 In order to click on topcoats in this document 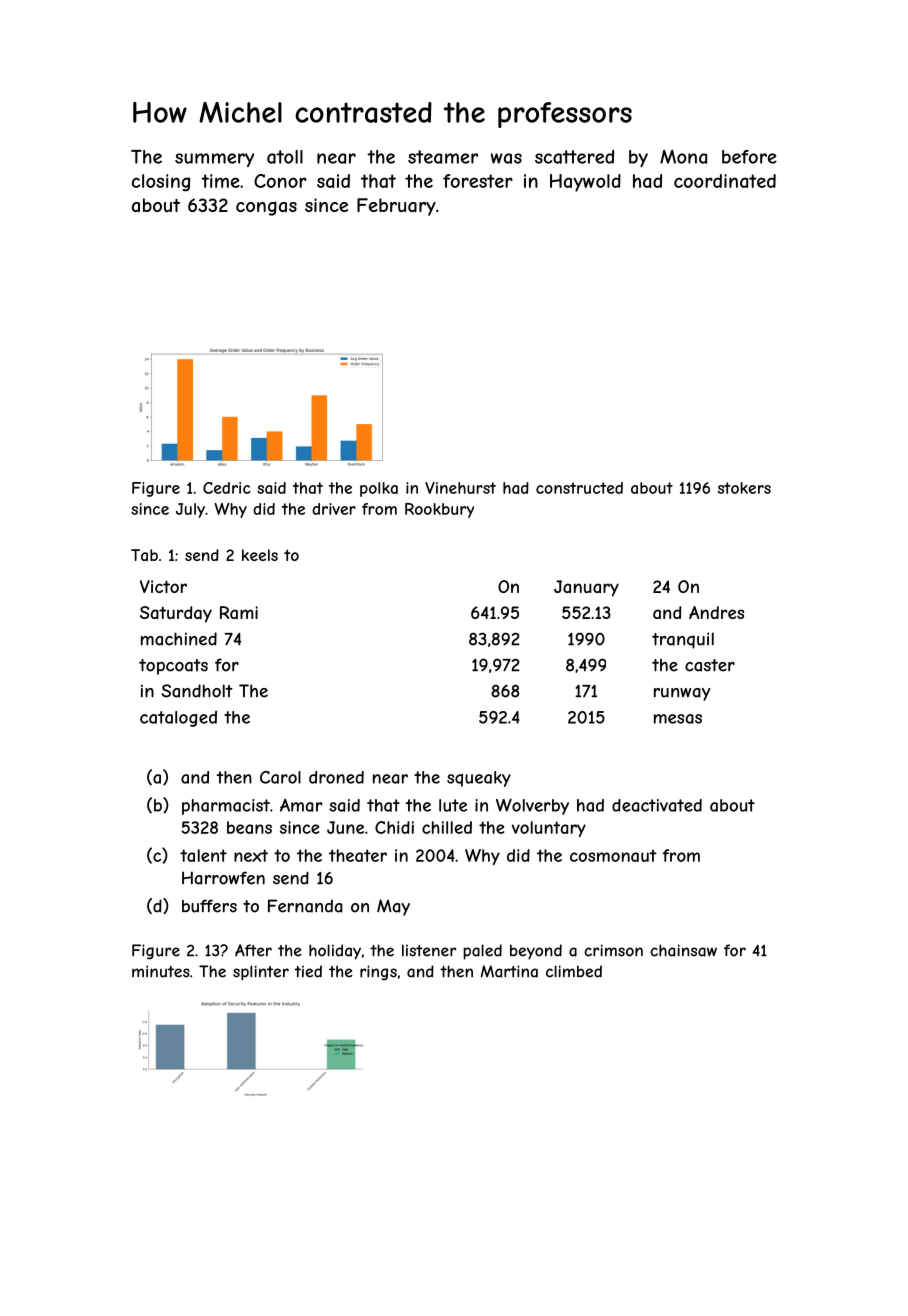, I will do `click(173, 667)`.
